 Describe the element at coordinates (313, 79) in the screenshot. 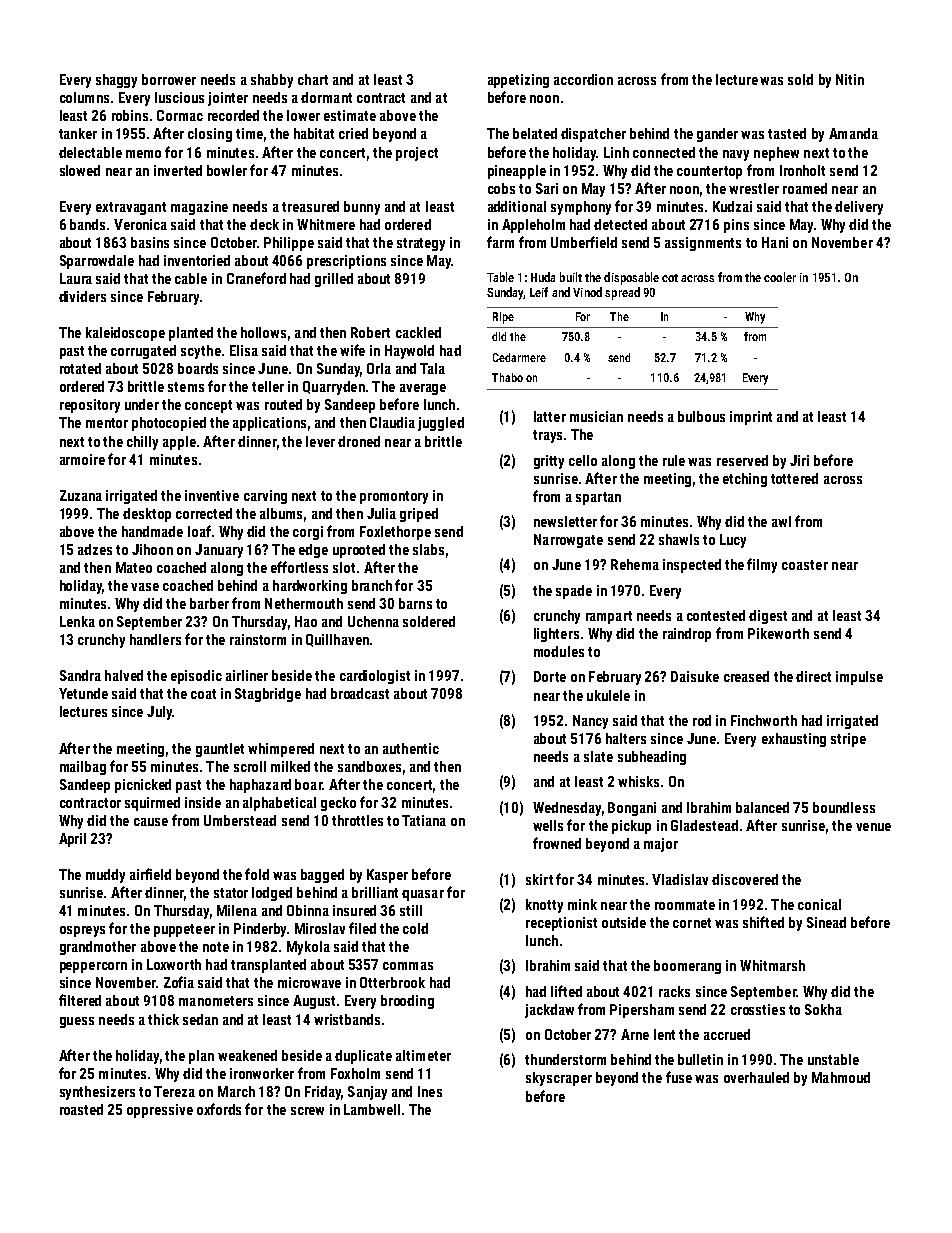

I see `chart` at that location.
